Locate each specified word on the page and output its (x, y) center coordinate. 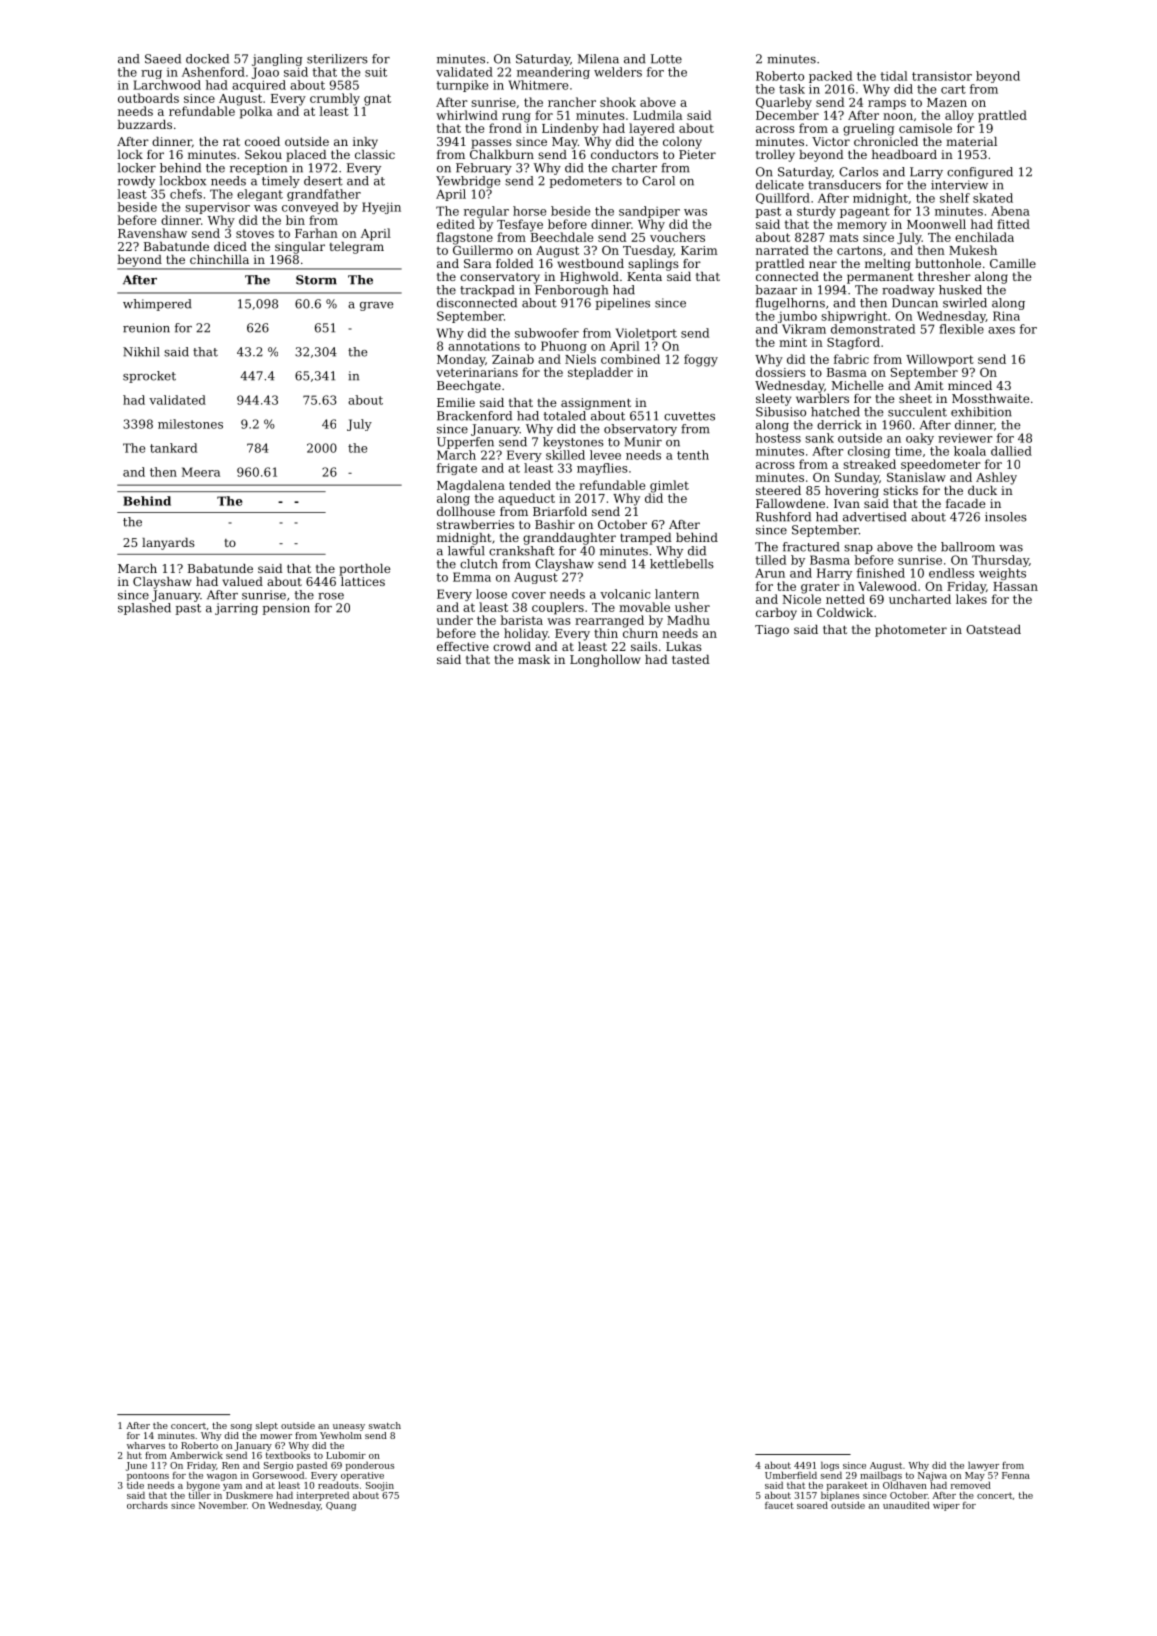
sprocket (149, 377)
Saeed (163, 59)
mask (534, 659)
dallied (1011, 451)
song (241, 1427)
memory (862, 227)
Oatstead (993, 629)
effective (463, 646)
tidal (894, 76)
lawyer (983, 1466)
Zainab (513, 359)
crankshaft (522, 551)
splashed (144, 609)
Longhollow (605, 661)
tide (135, 1485)
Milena (598, 59)
